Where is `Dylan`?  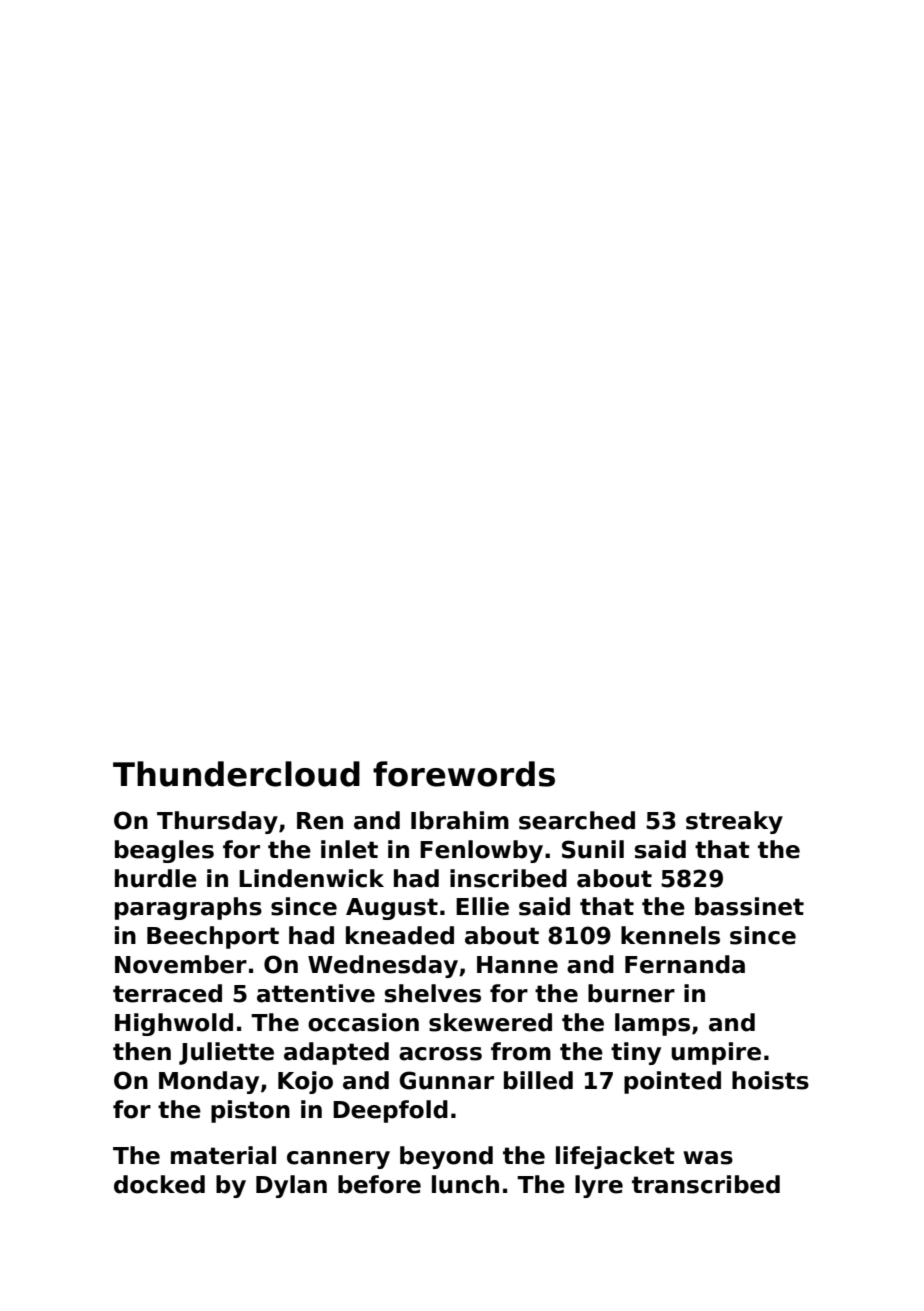 Dylan is located at coordinates (291, 1186).
